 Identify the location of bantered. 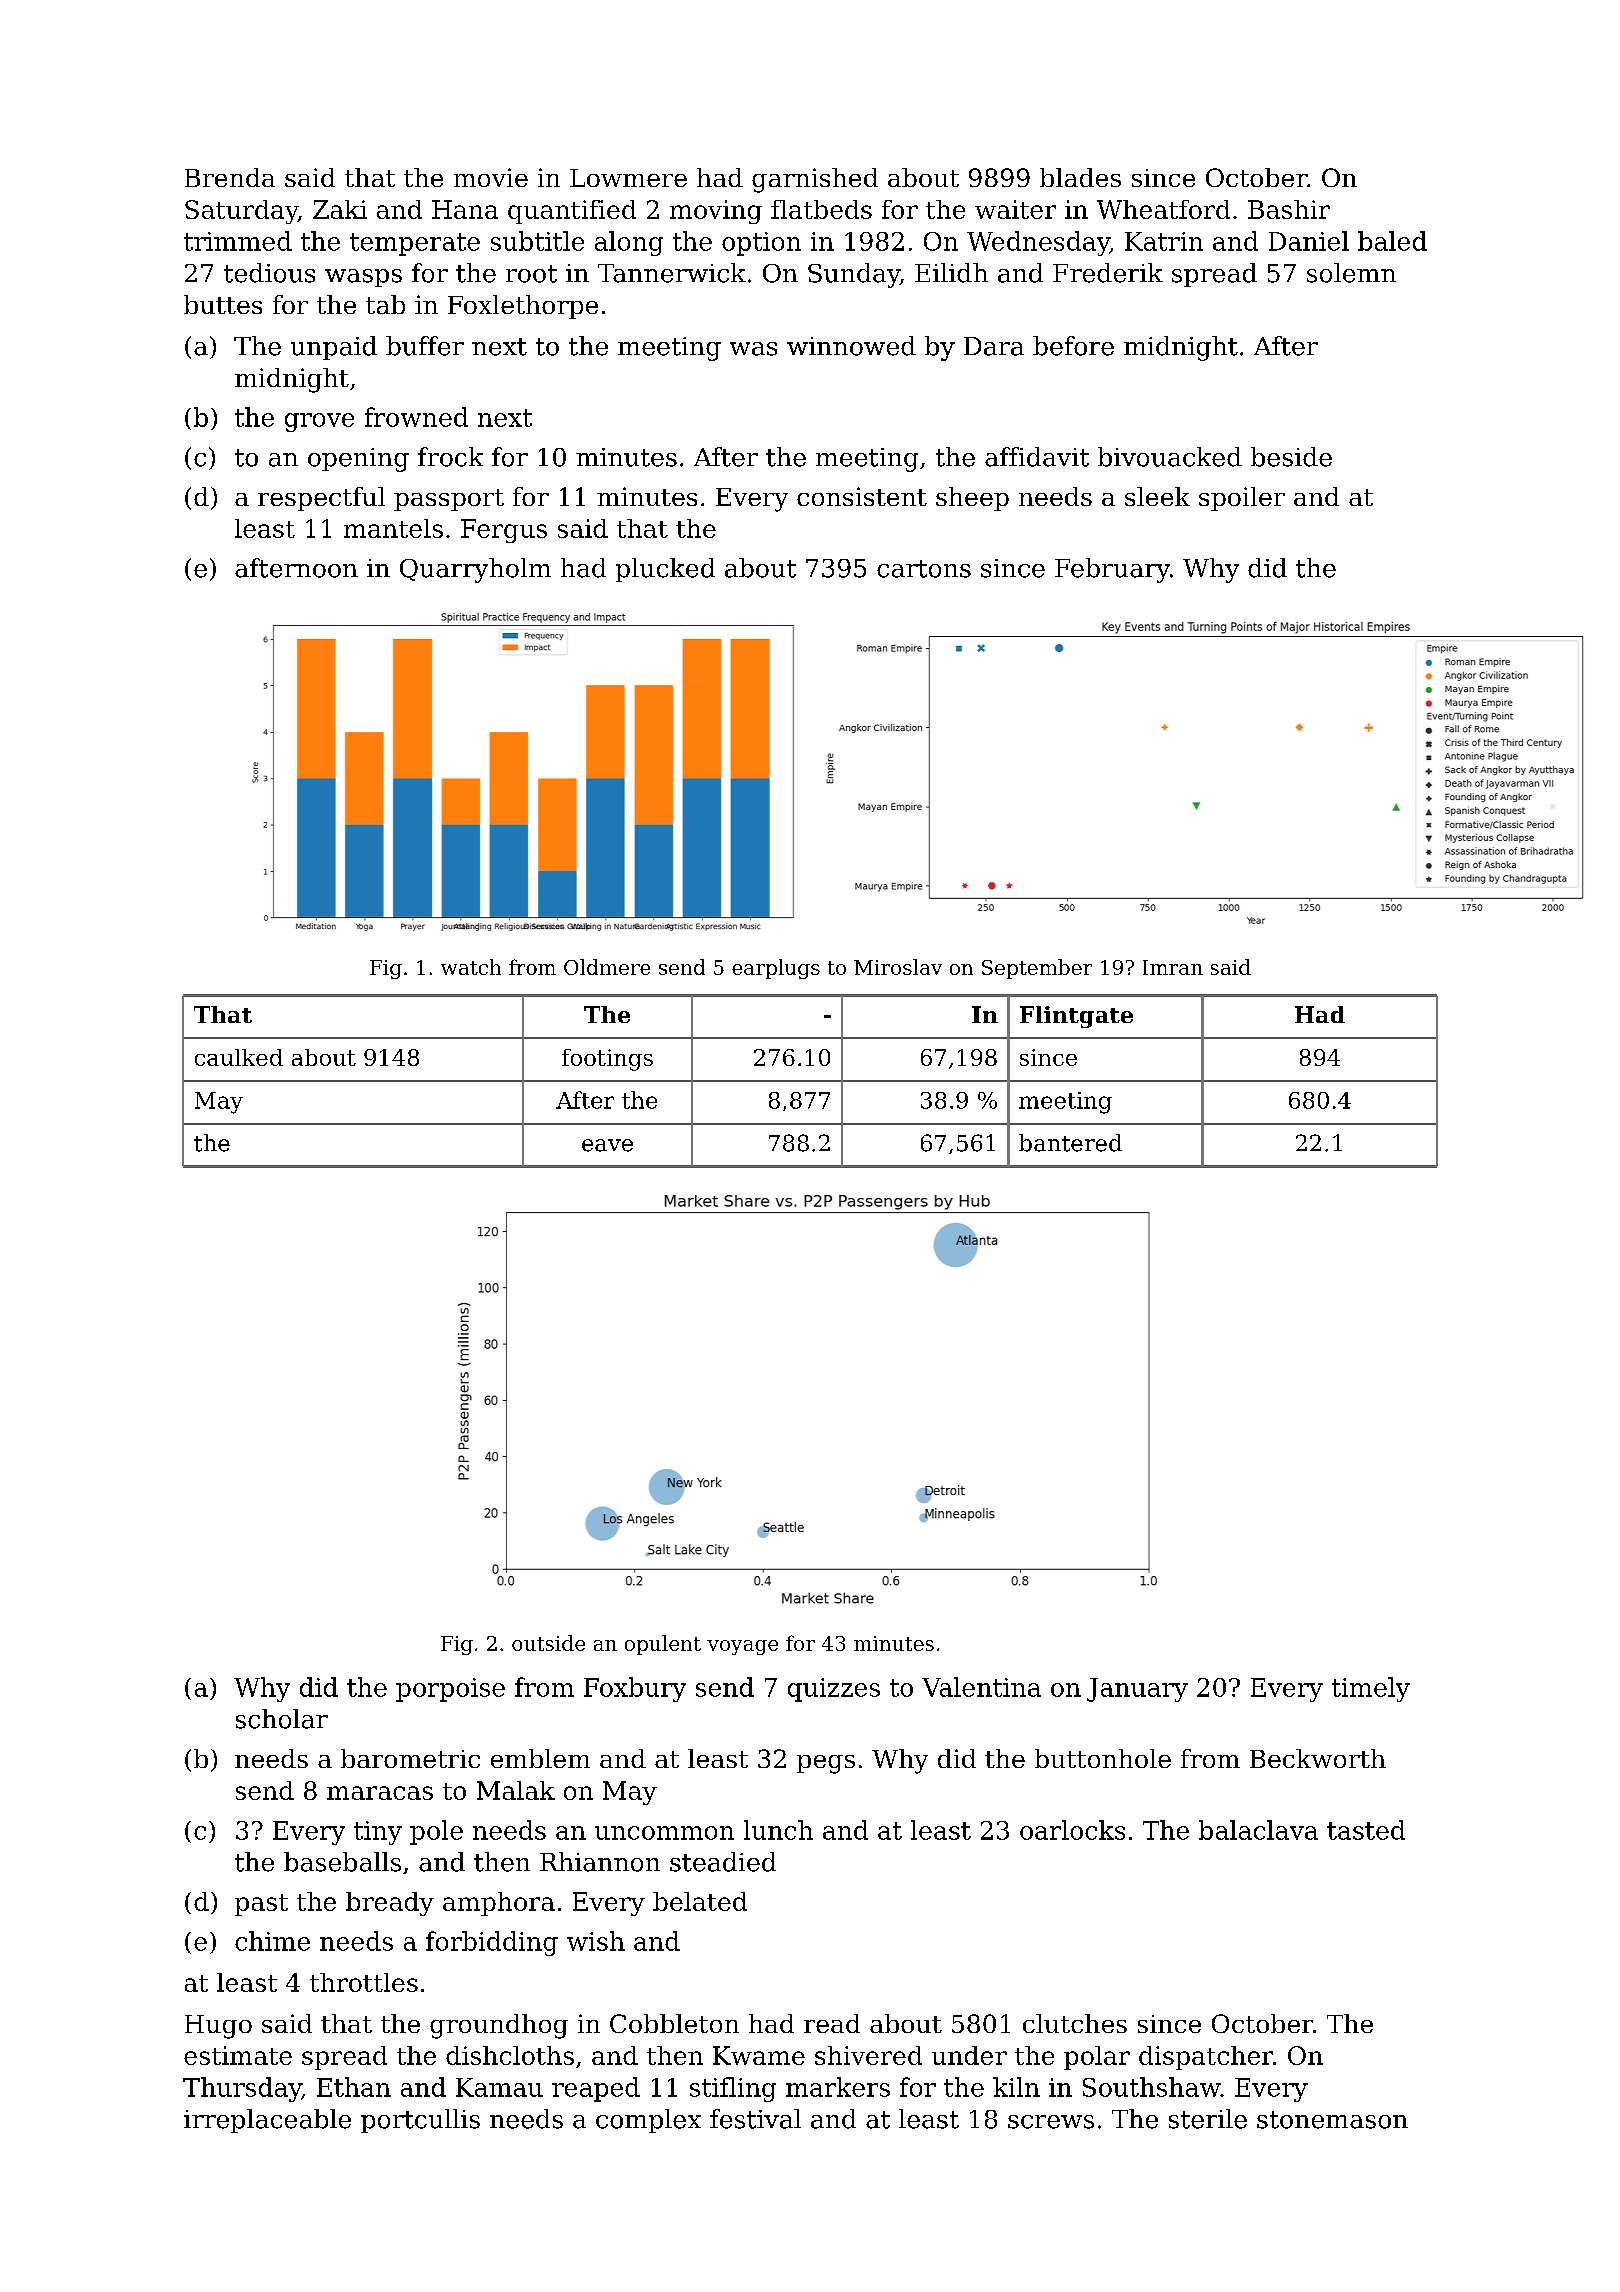
(1070, 1143).
